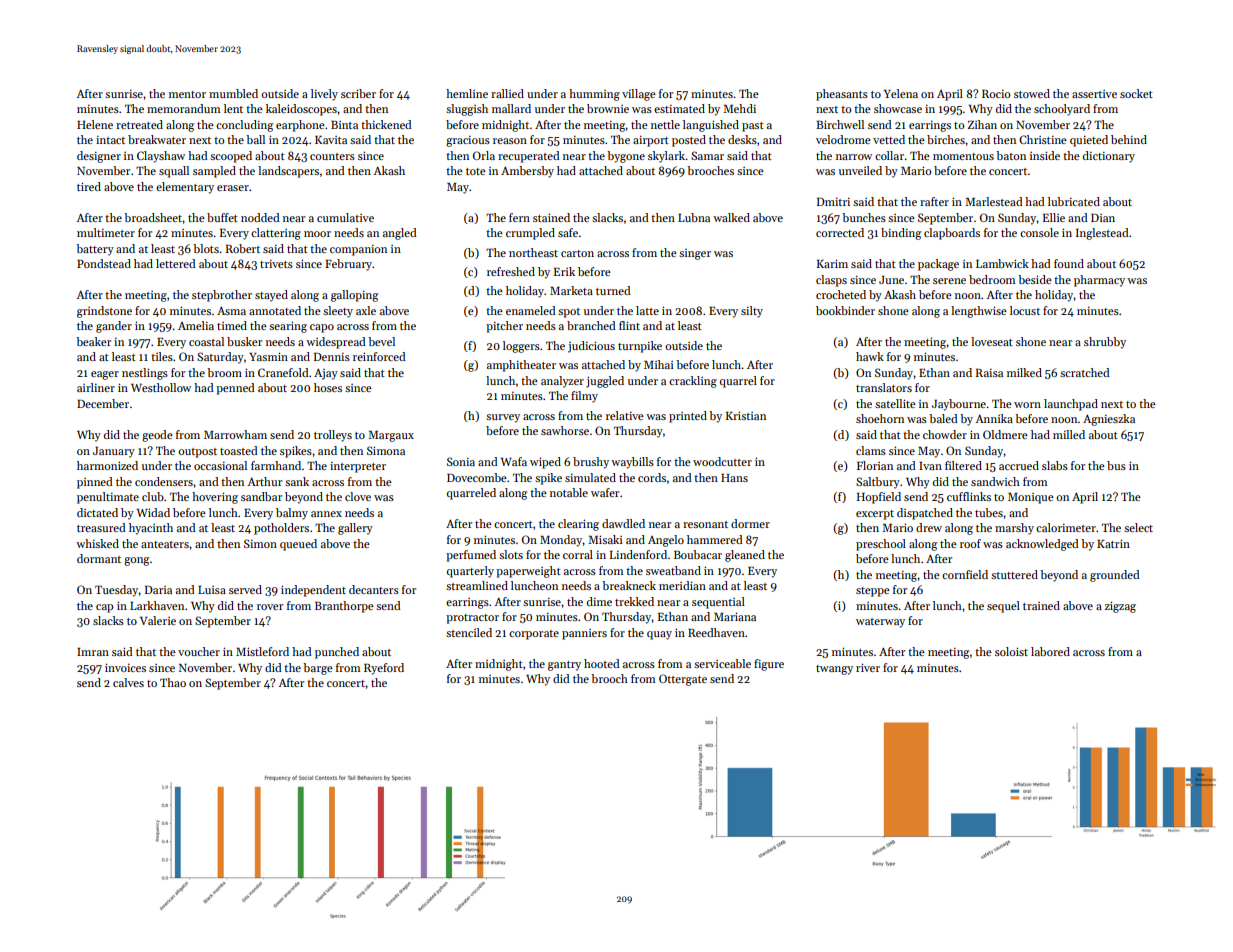 This screenshot has height=952, width=1233. I want to click on satellite, so click(895, 403).
